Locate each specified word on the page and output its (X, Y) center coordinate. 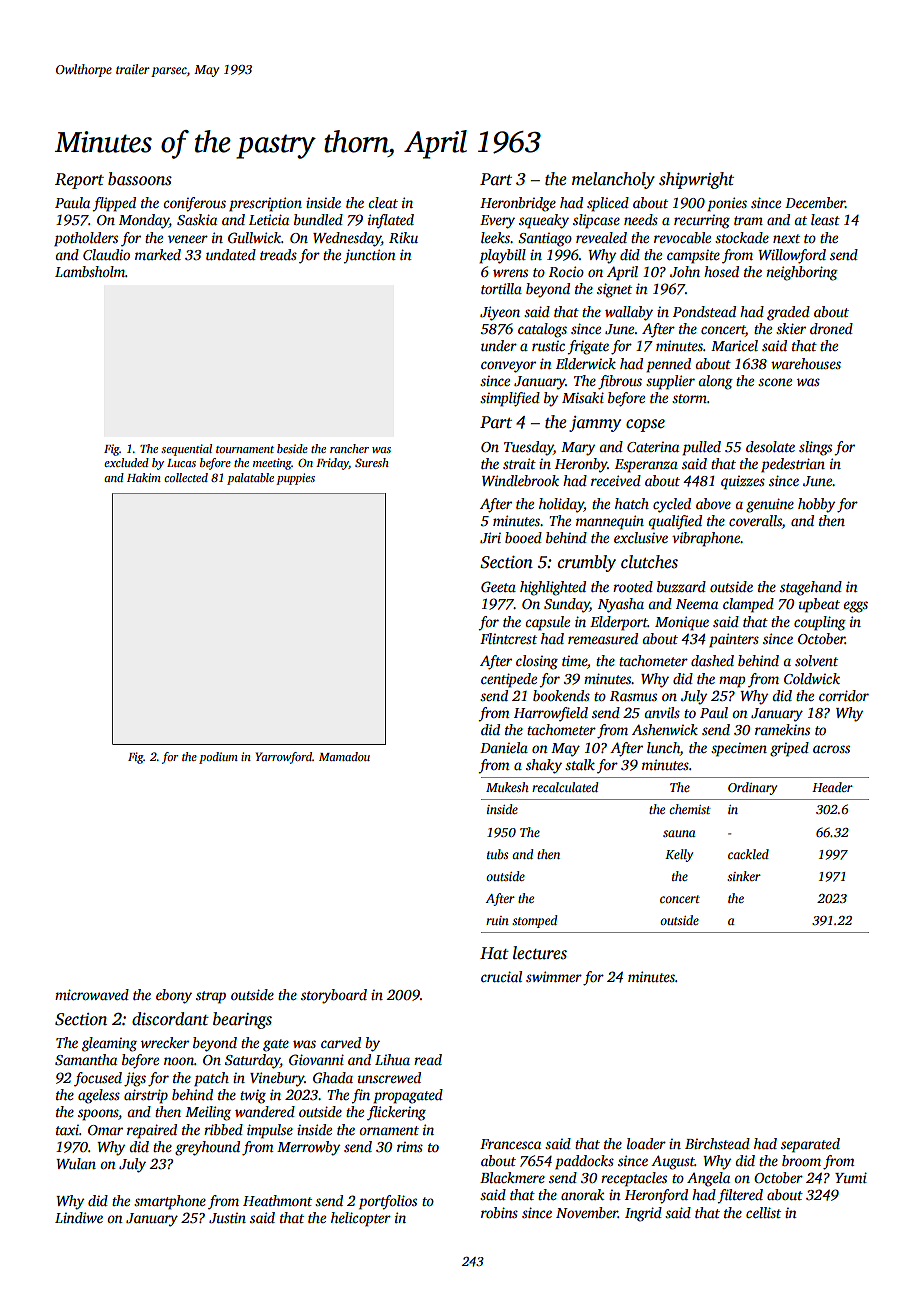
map (732, 682)
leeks (495, 237)
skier (791, 328)
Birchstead (717, 1143)
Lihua (392, 1059)
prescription (265, 204)
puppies (295, 479)
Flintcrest (508, 638)
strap (211, 997)
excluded (126, 462)
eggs (855, 607)
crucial (501, 976)
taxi (67, 1130)
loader (646, 1143)
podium (218, 758)
